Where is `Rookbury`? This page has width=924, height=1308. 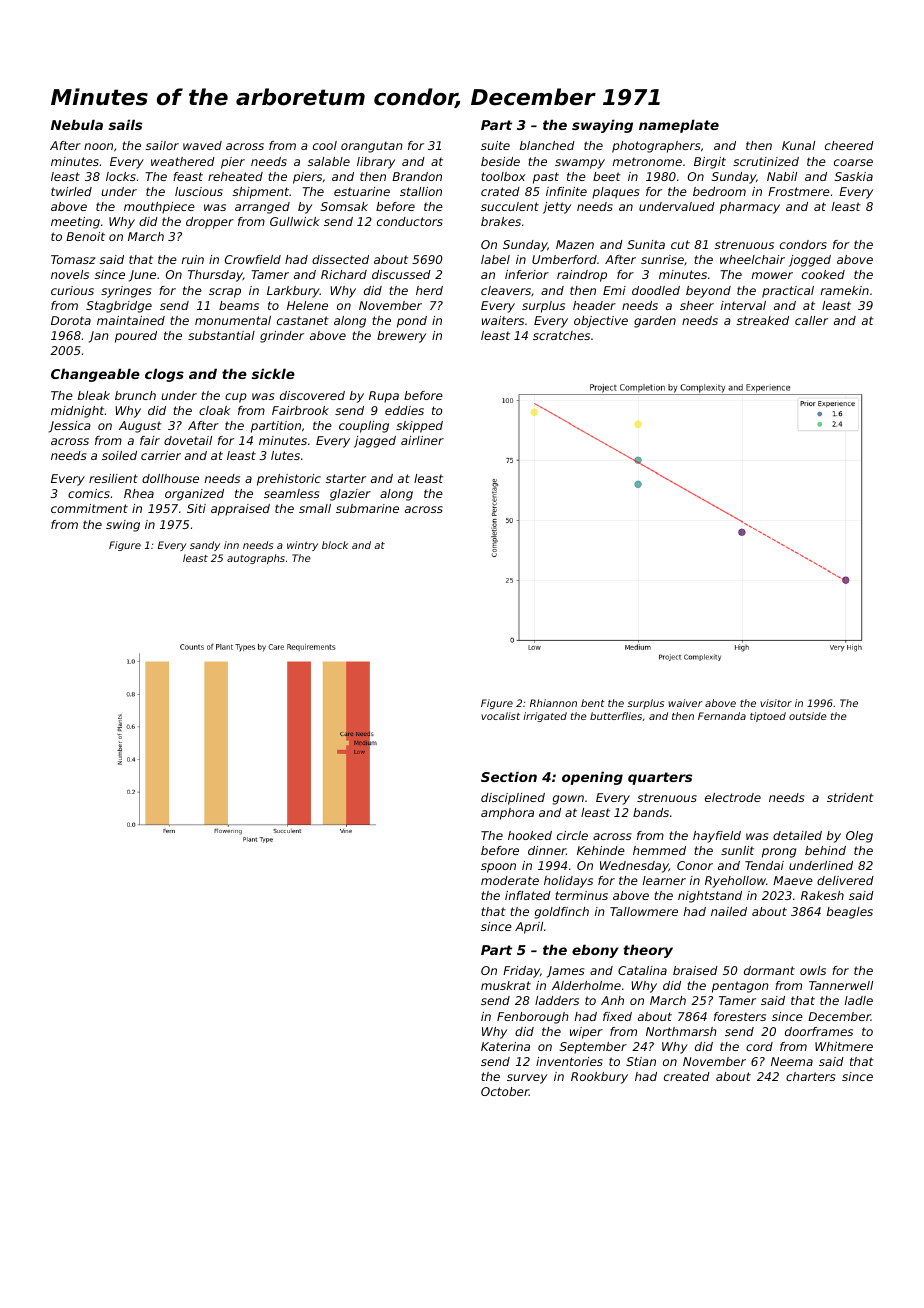 Rookbury is located at coordinates (599, 1078).
